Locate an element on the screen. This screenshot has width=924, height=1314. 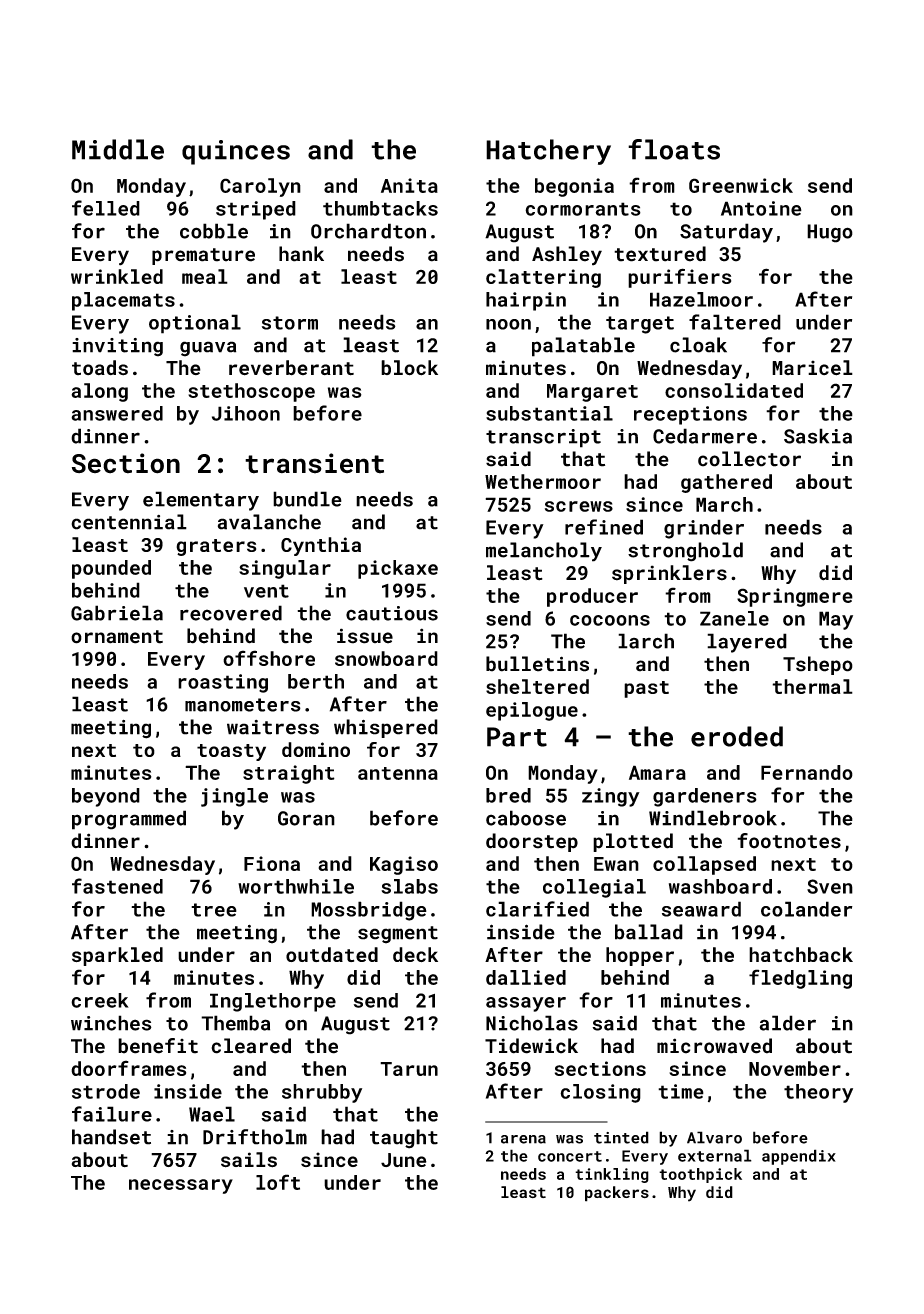
whispered is located at coordinates (386, 728).
